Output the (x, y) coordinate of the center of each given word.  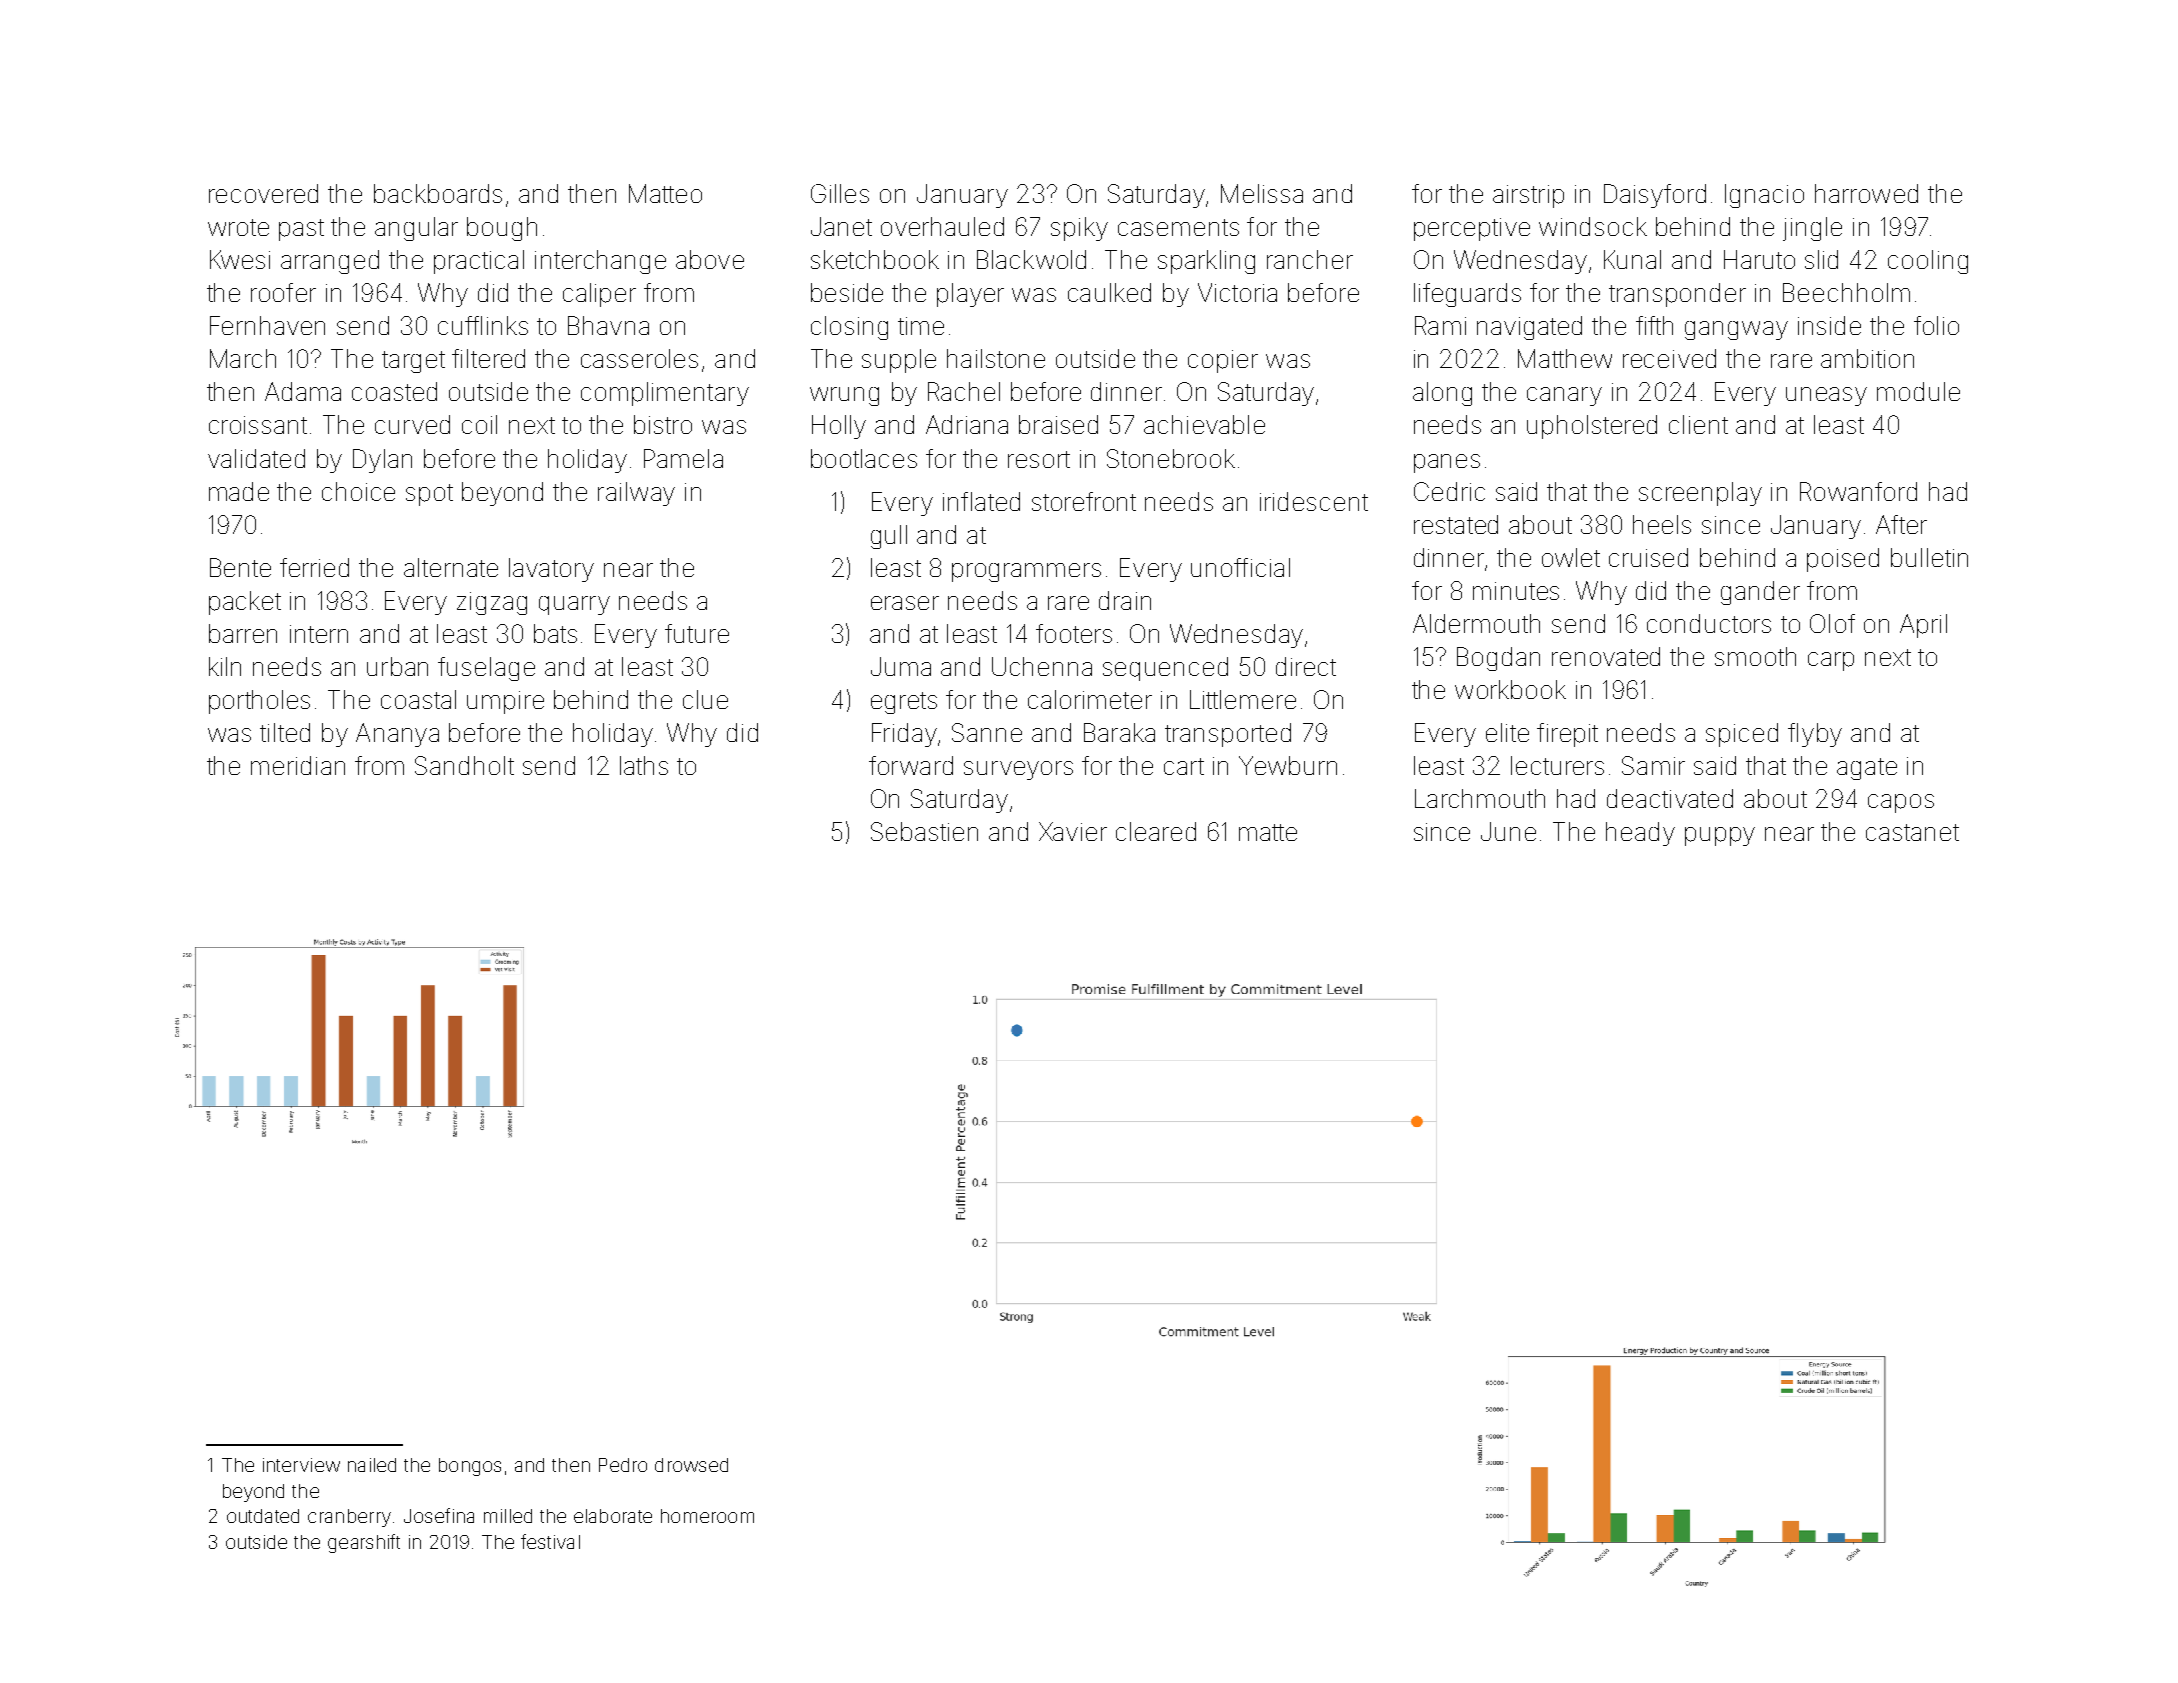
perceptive (1472, 229)
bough (502, 229)
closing (849, 328)
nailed (372, 1465)
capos (1901, 803)
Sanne (987, 732)
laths (644, 765)
